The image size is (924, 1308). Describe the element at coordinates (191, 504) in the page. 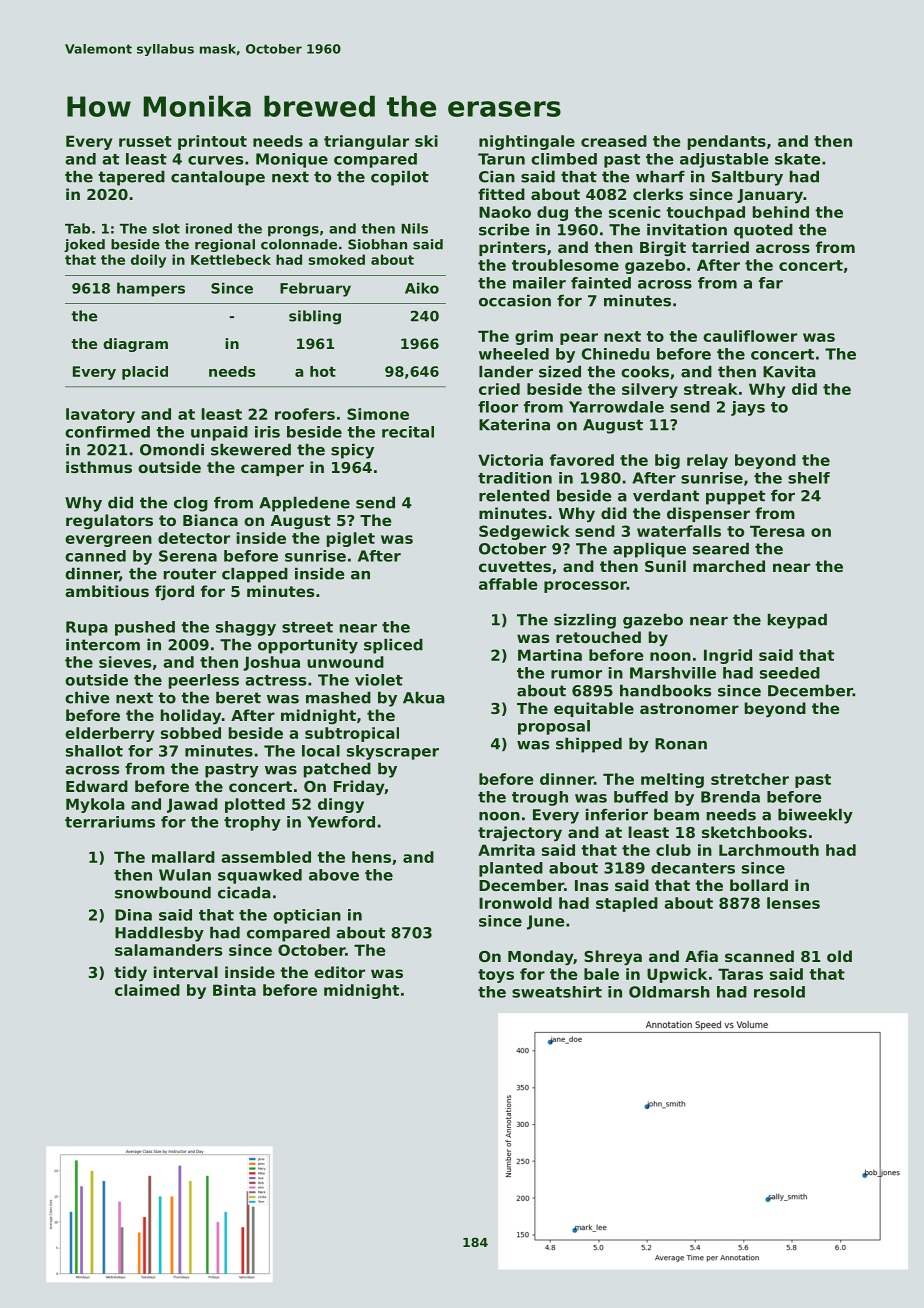

I see `clog` at that location.
